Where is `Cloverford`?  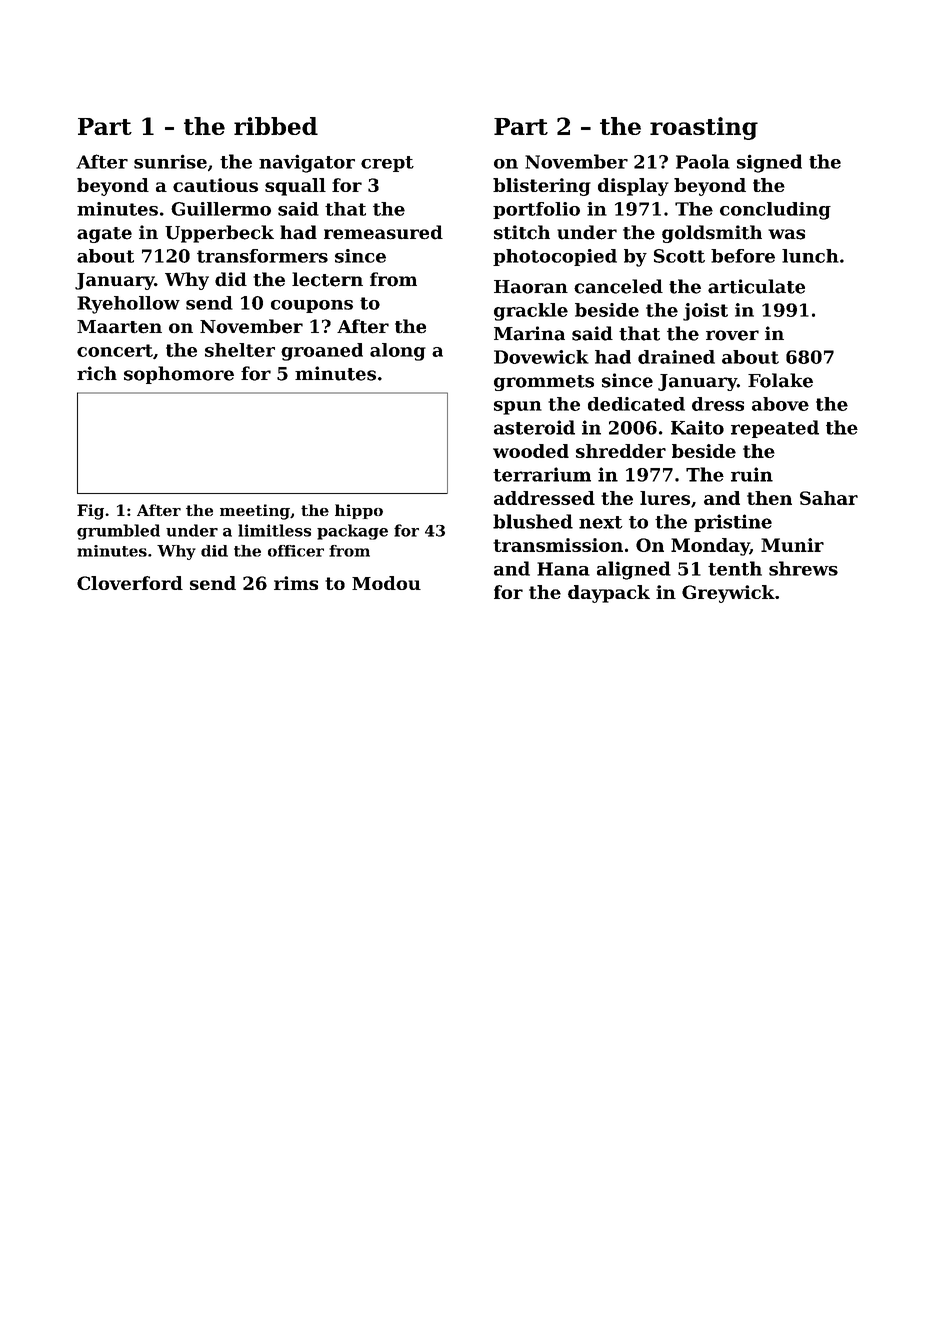
Cloverford is located at coordinates (130, 583).
